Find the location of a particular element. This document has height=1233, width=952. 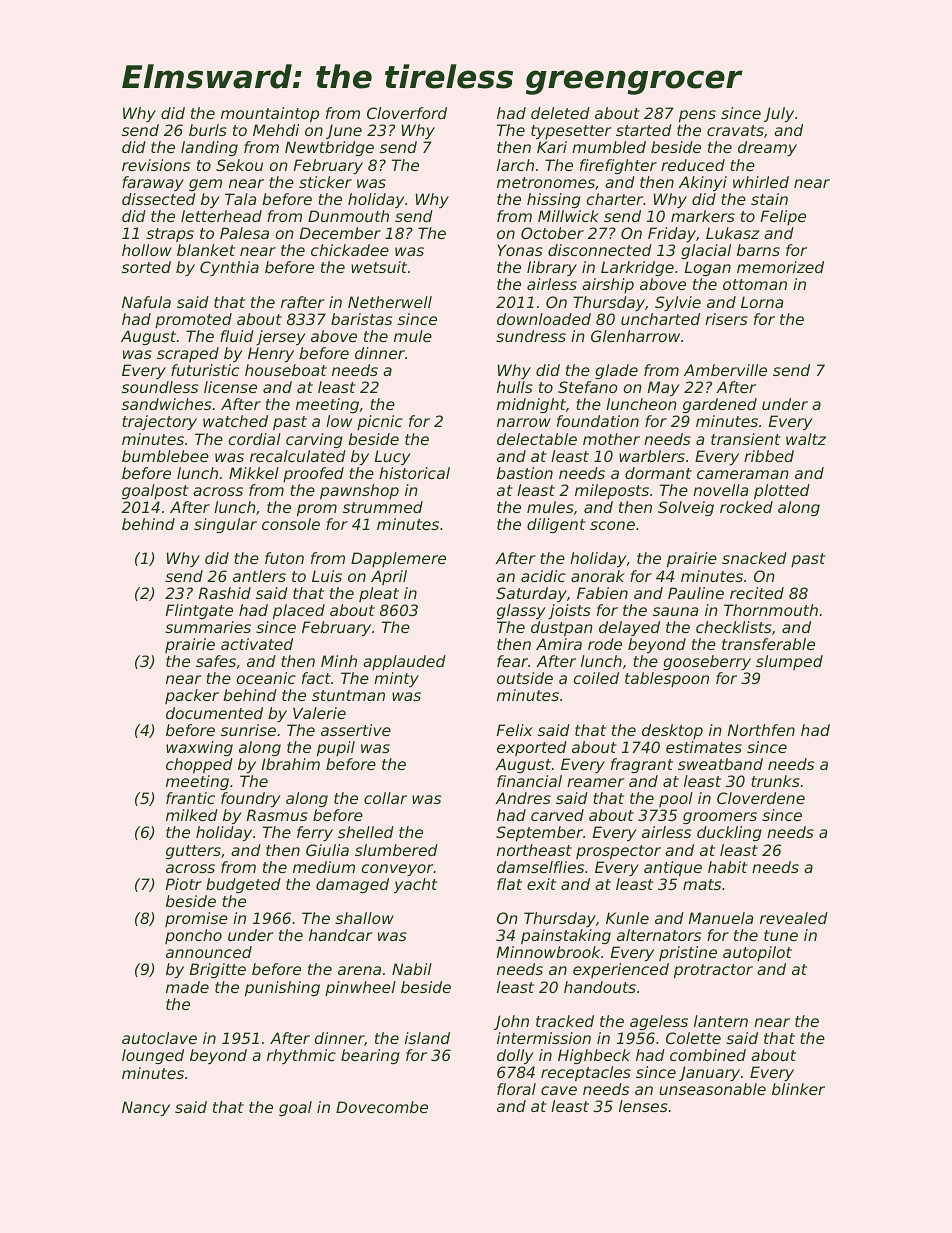

strummed is located at coordinates (383, 507).
